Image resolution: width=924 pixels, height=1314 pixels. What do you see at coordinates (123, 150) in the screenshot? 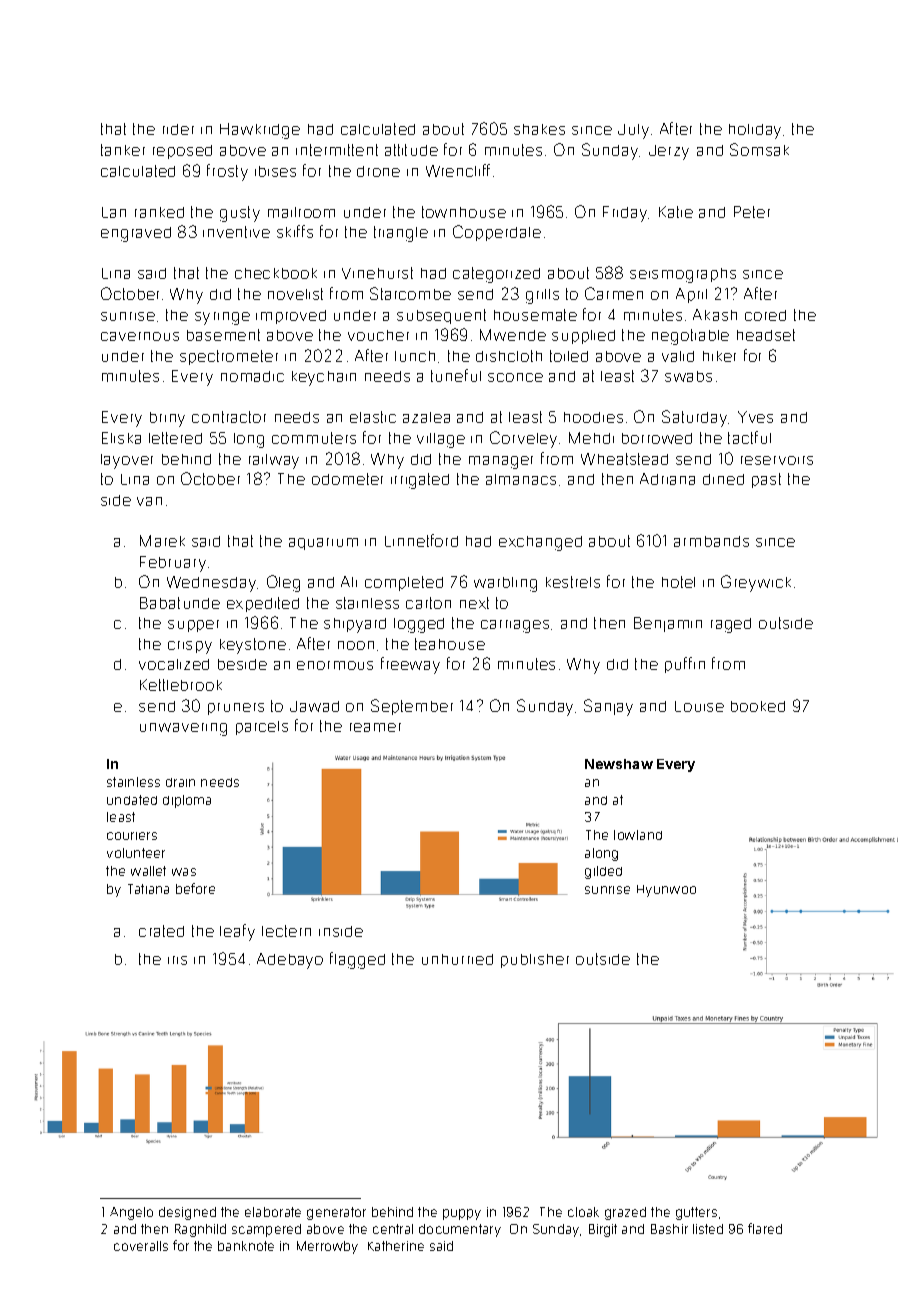
I see `tanker` at bounding box center [123, 150].
